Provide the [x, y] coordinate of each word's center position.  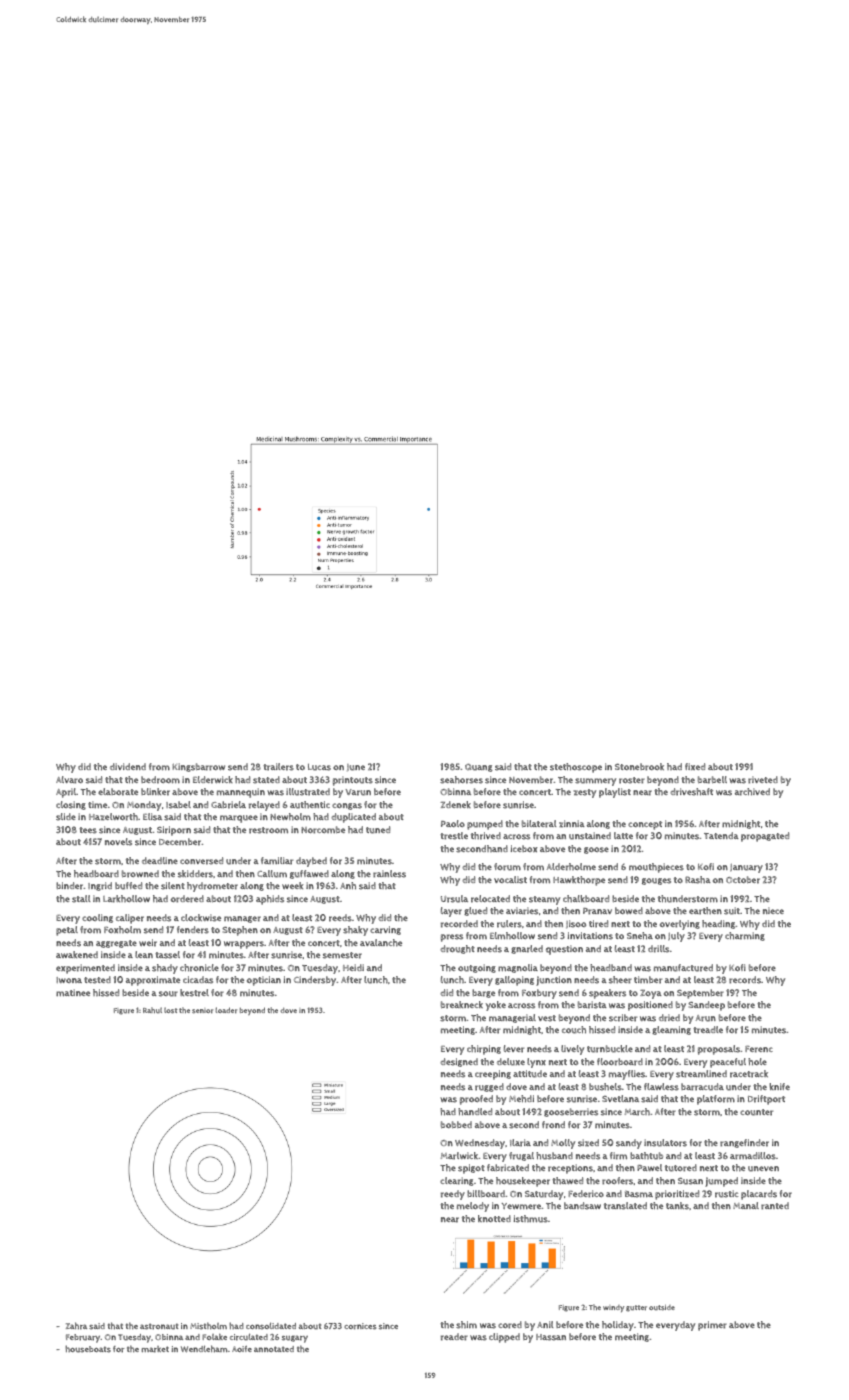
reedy [453, 1195]
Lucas [319, 767]
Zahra [76, 1326]
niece [773, 910]
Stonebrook [639, 767]
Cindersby [315, 981]
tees [88, 830]
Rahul [152, 1010]
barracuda [702, 1087]
